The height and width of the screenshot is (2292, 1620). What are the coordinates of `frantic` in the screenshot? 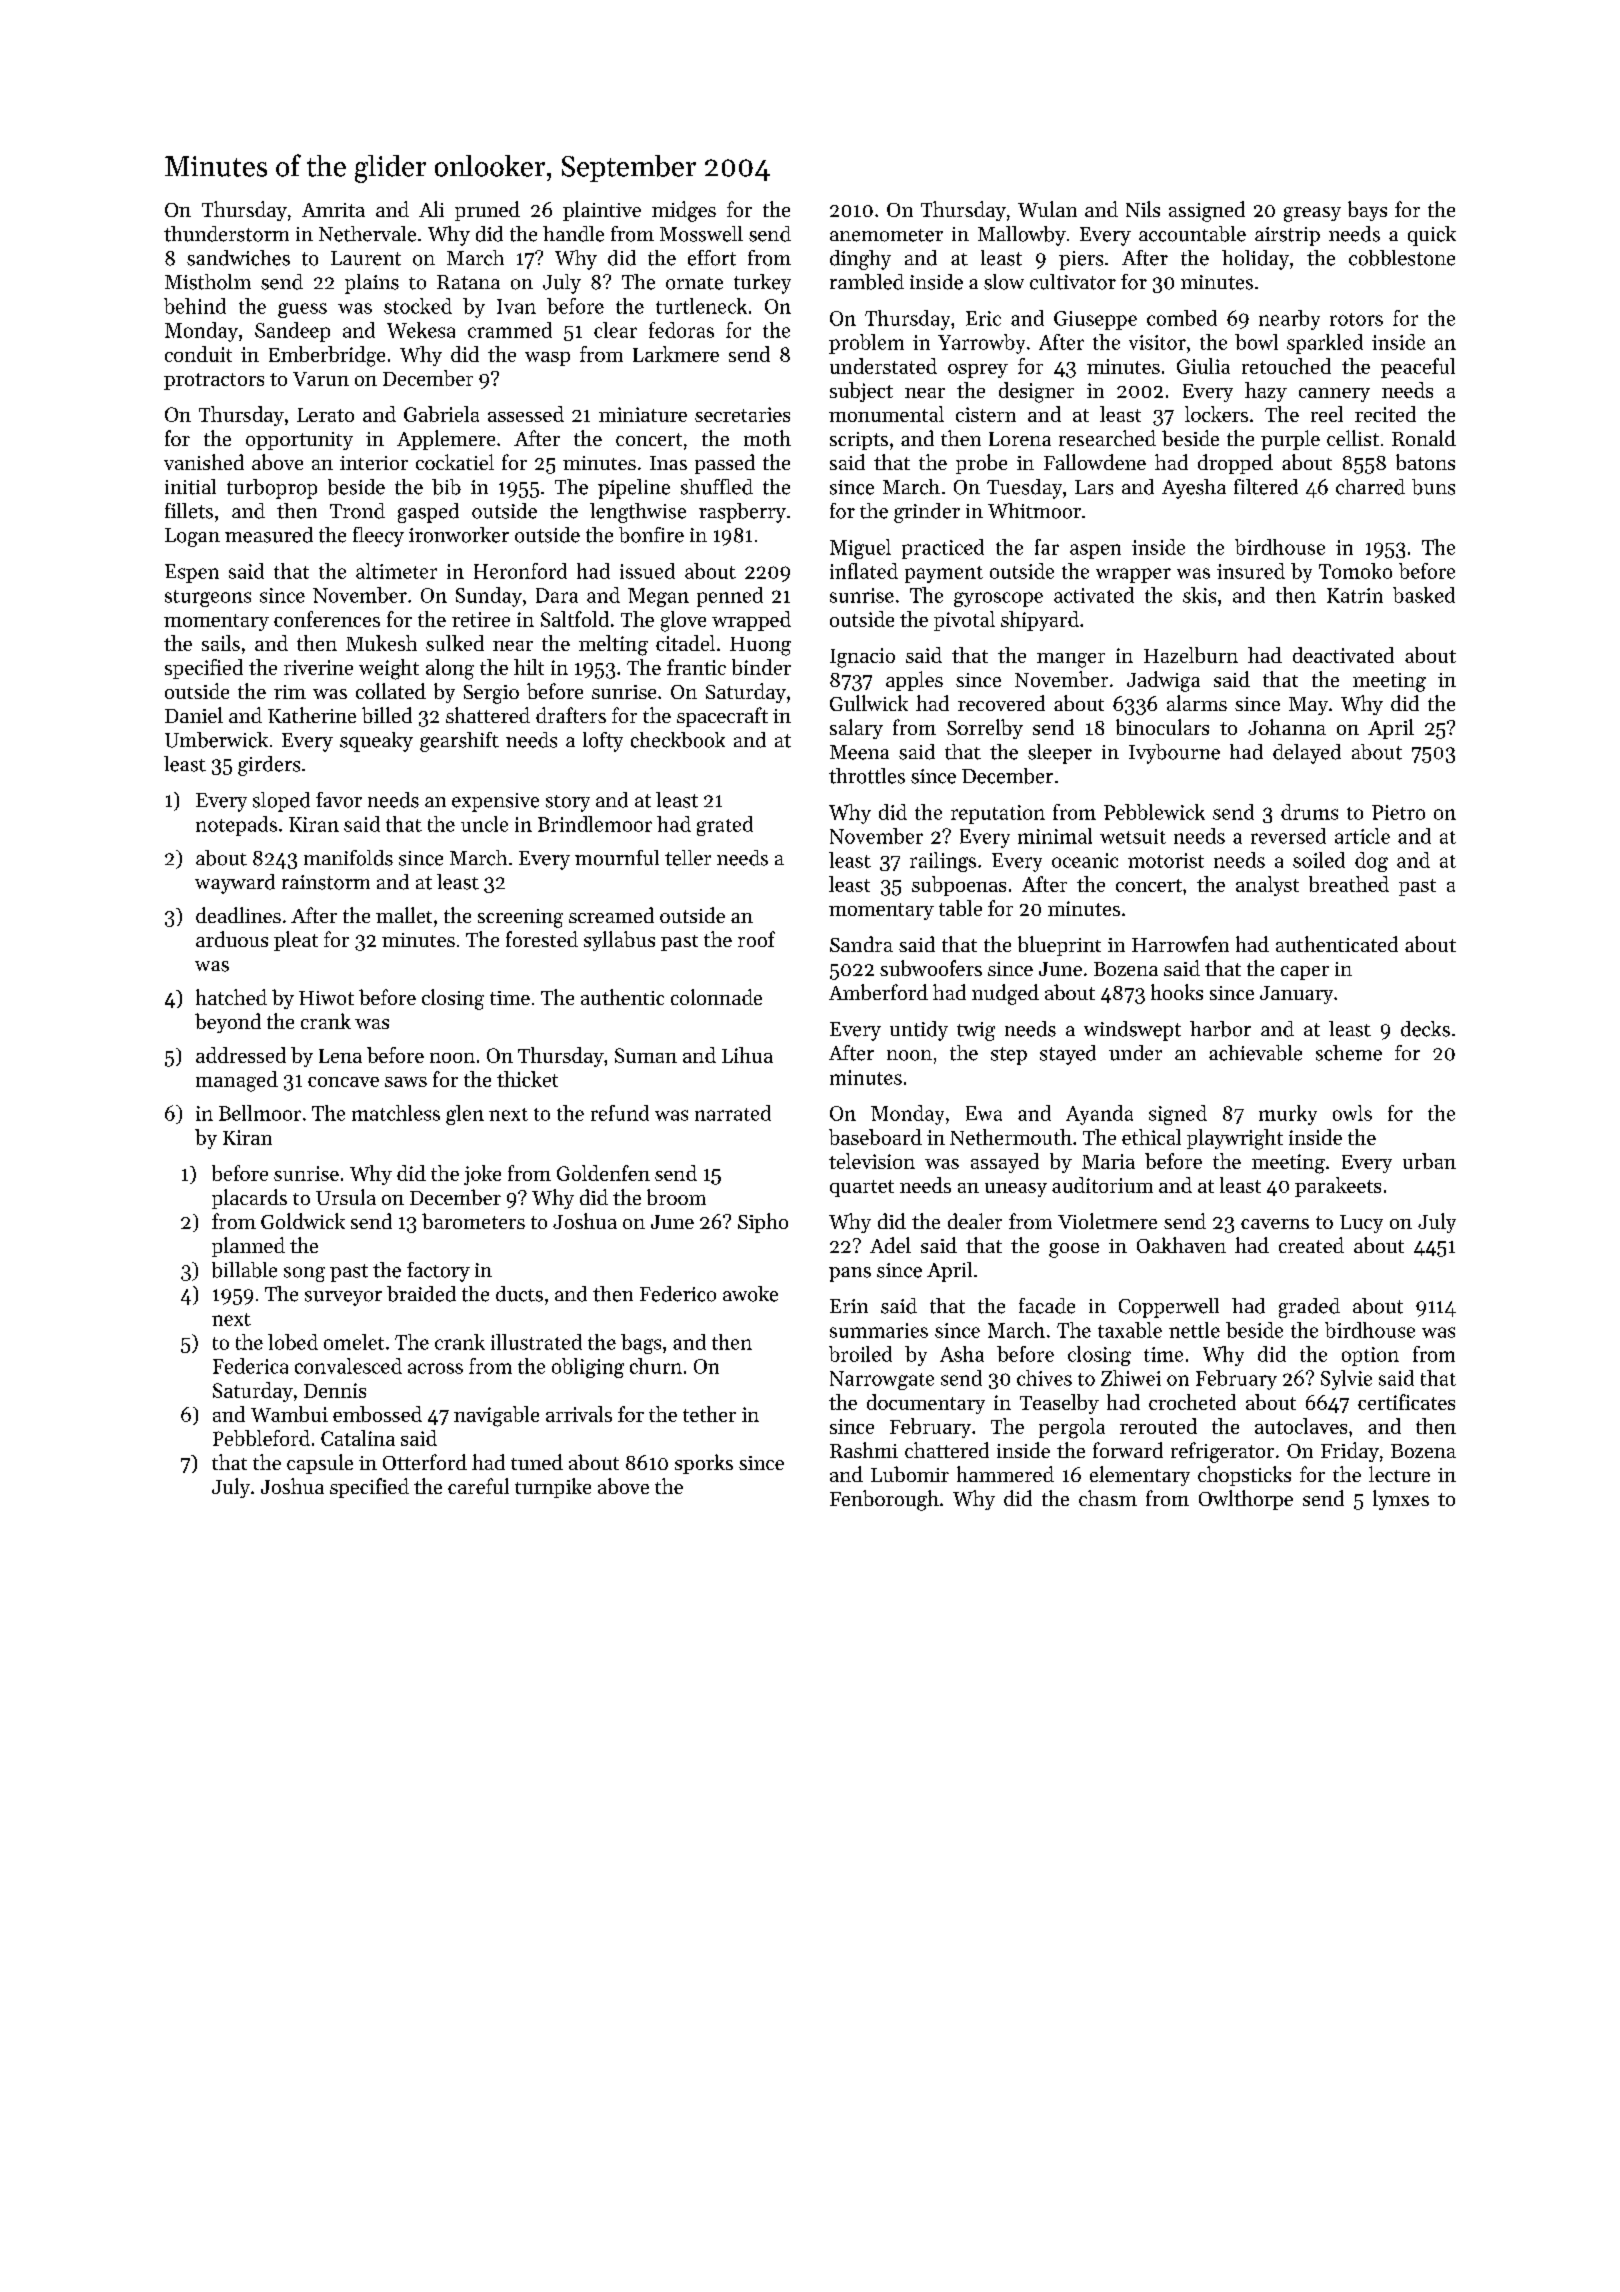 It's located at (696, 667).
